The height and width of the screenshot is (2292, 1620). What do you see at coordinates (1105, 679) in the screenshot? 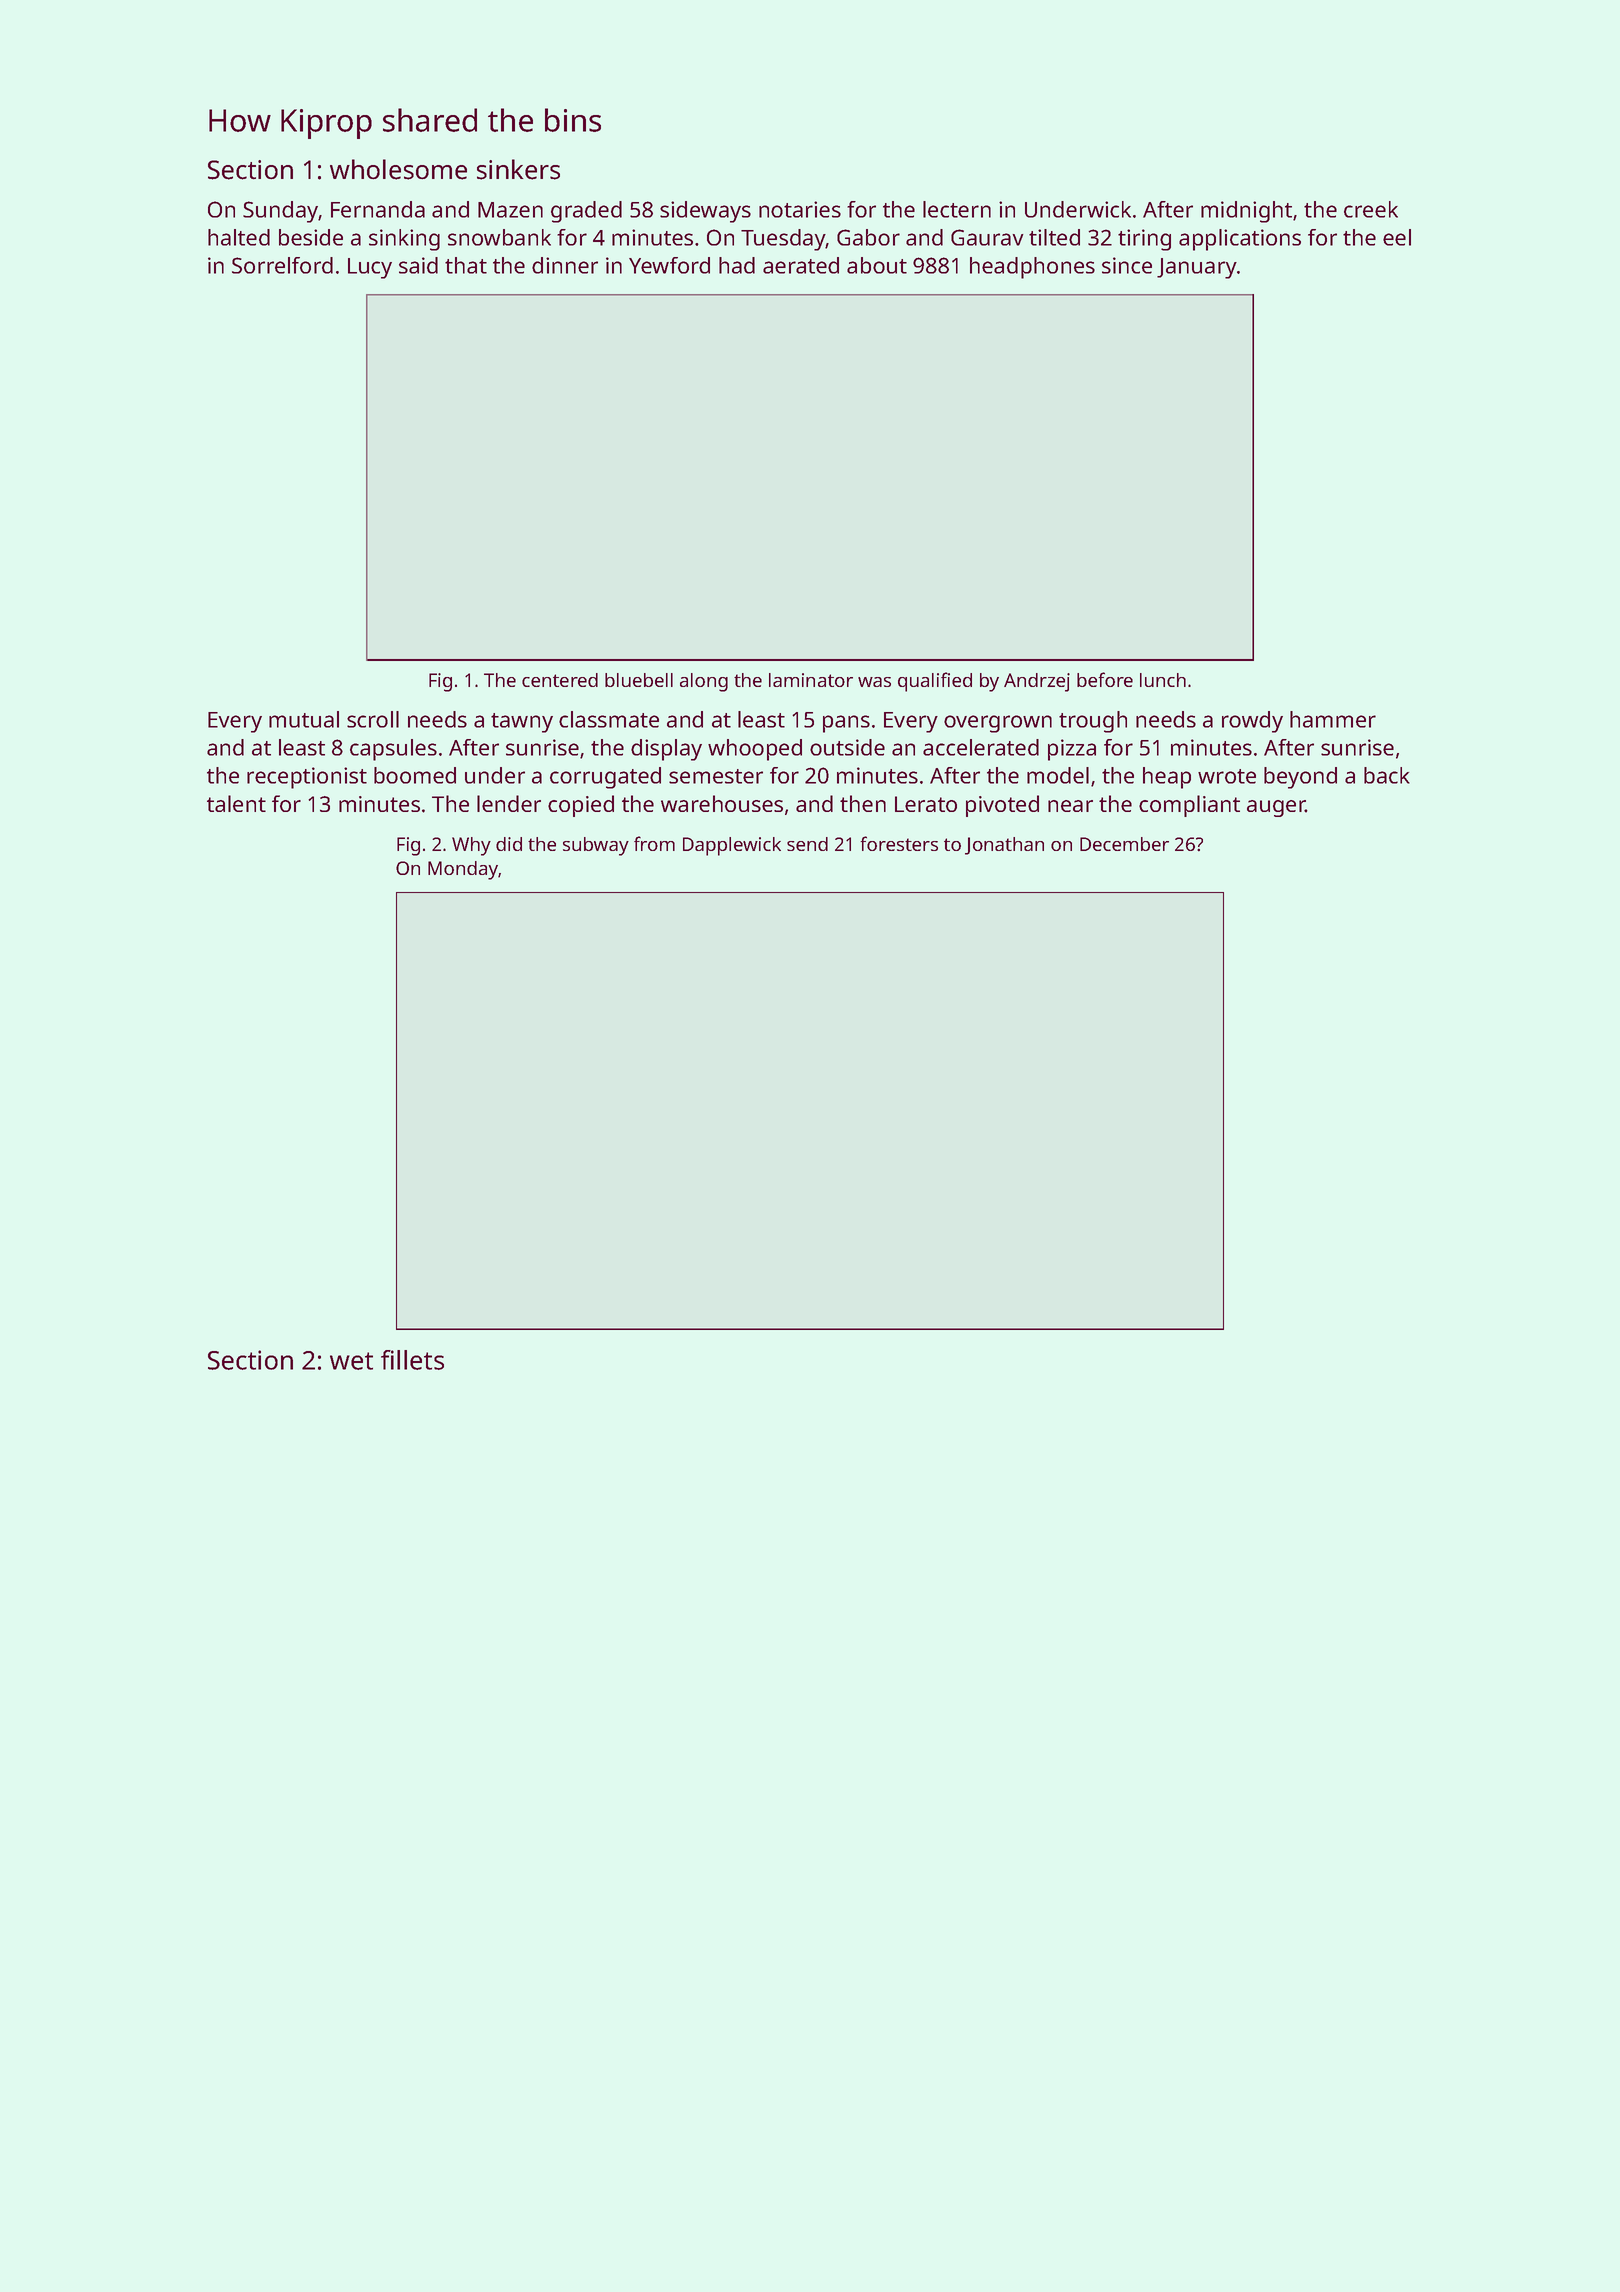
I see `before` at bounding box center [1105, 679].
